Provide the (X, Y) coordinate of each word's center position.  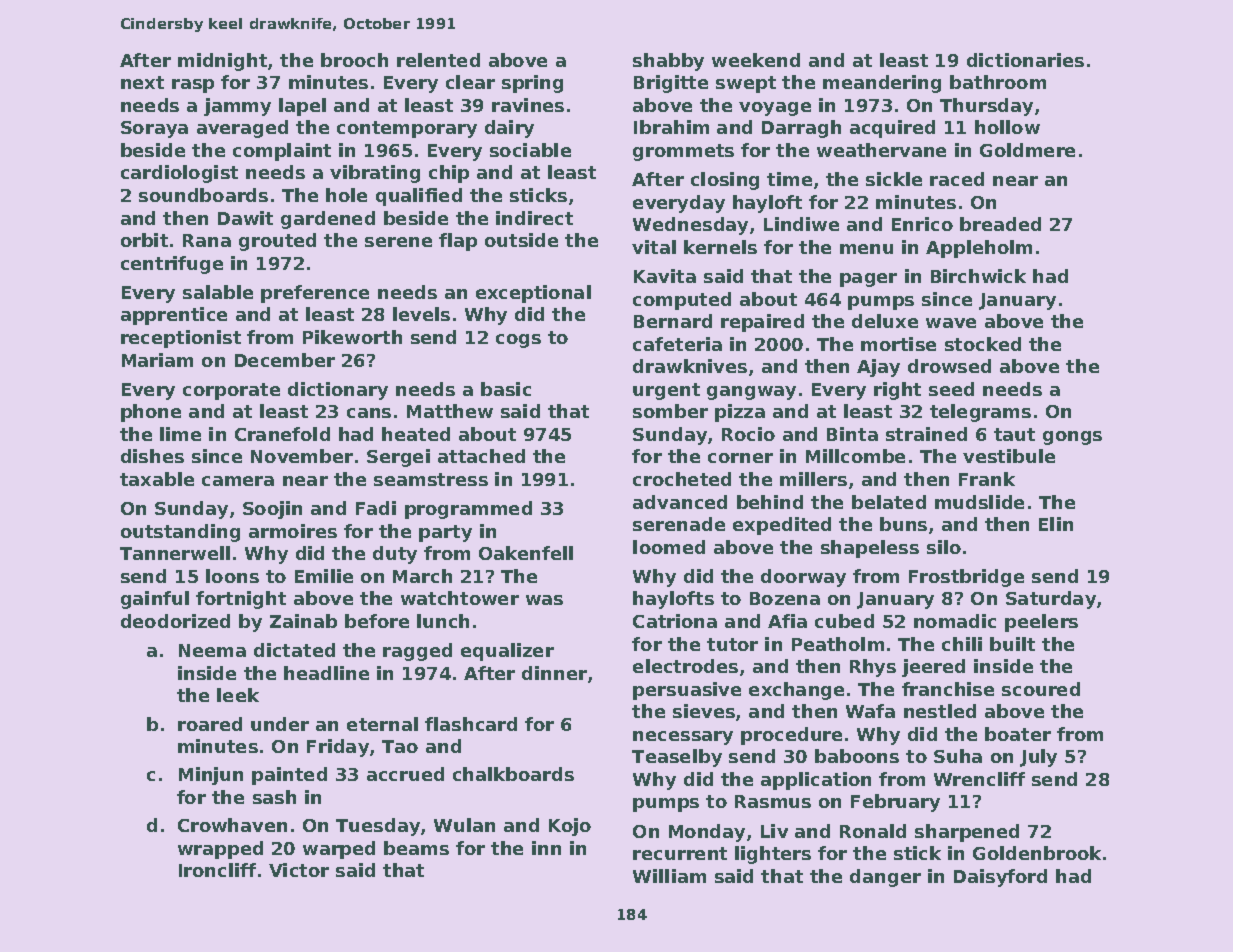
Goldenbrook (1037, 853)
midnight (222, 62)
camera (238, 481)
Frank (987, 479)
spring (532, 84)
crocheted (682, 479)
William (669, 876)
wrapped (220, 850)
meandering (882, 84)
